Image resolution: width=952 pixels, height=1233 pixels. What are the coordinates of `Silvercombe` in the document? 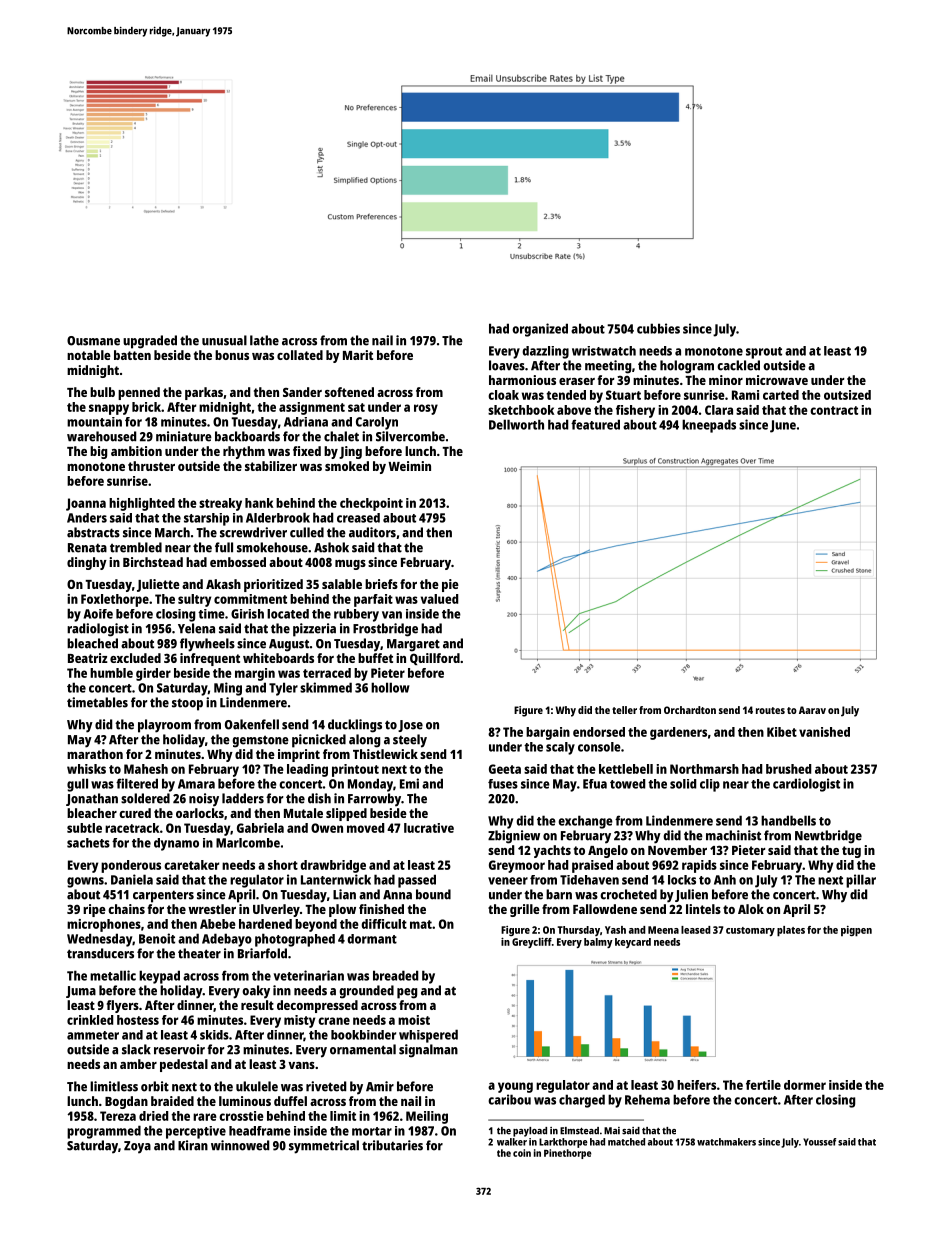 It's located at (410, 436).
